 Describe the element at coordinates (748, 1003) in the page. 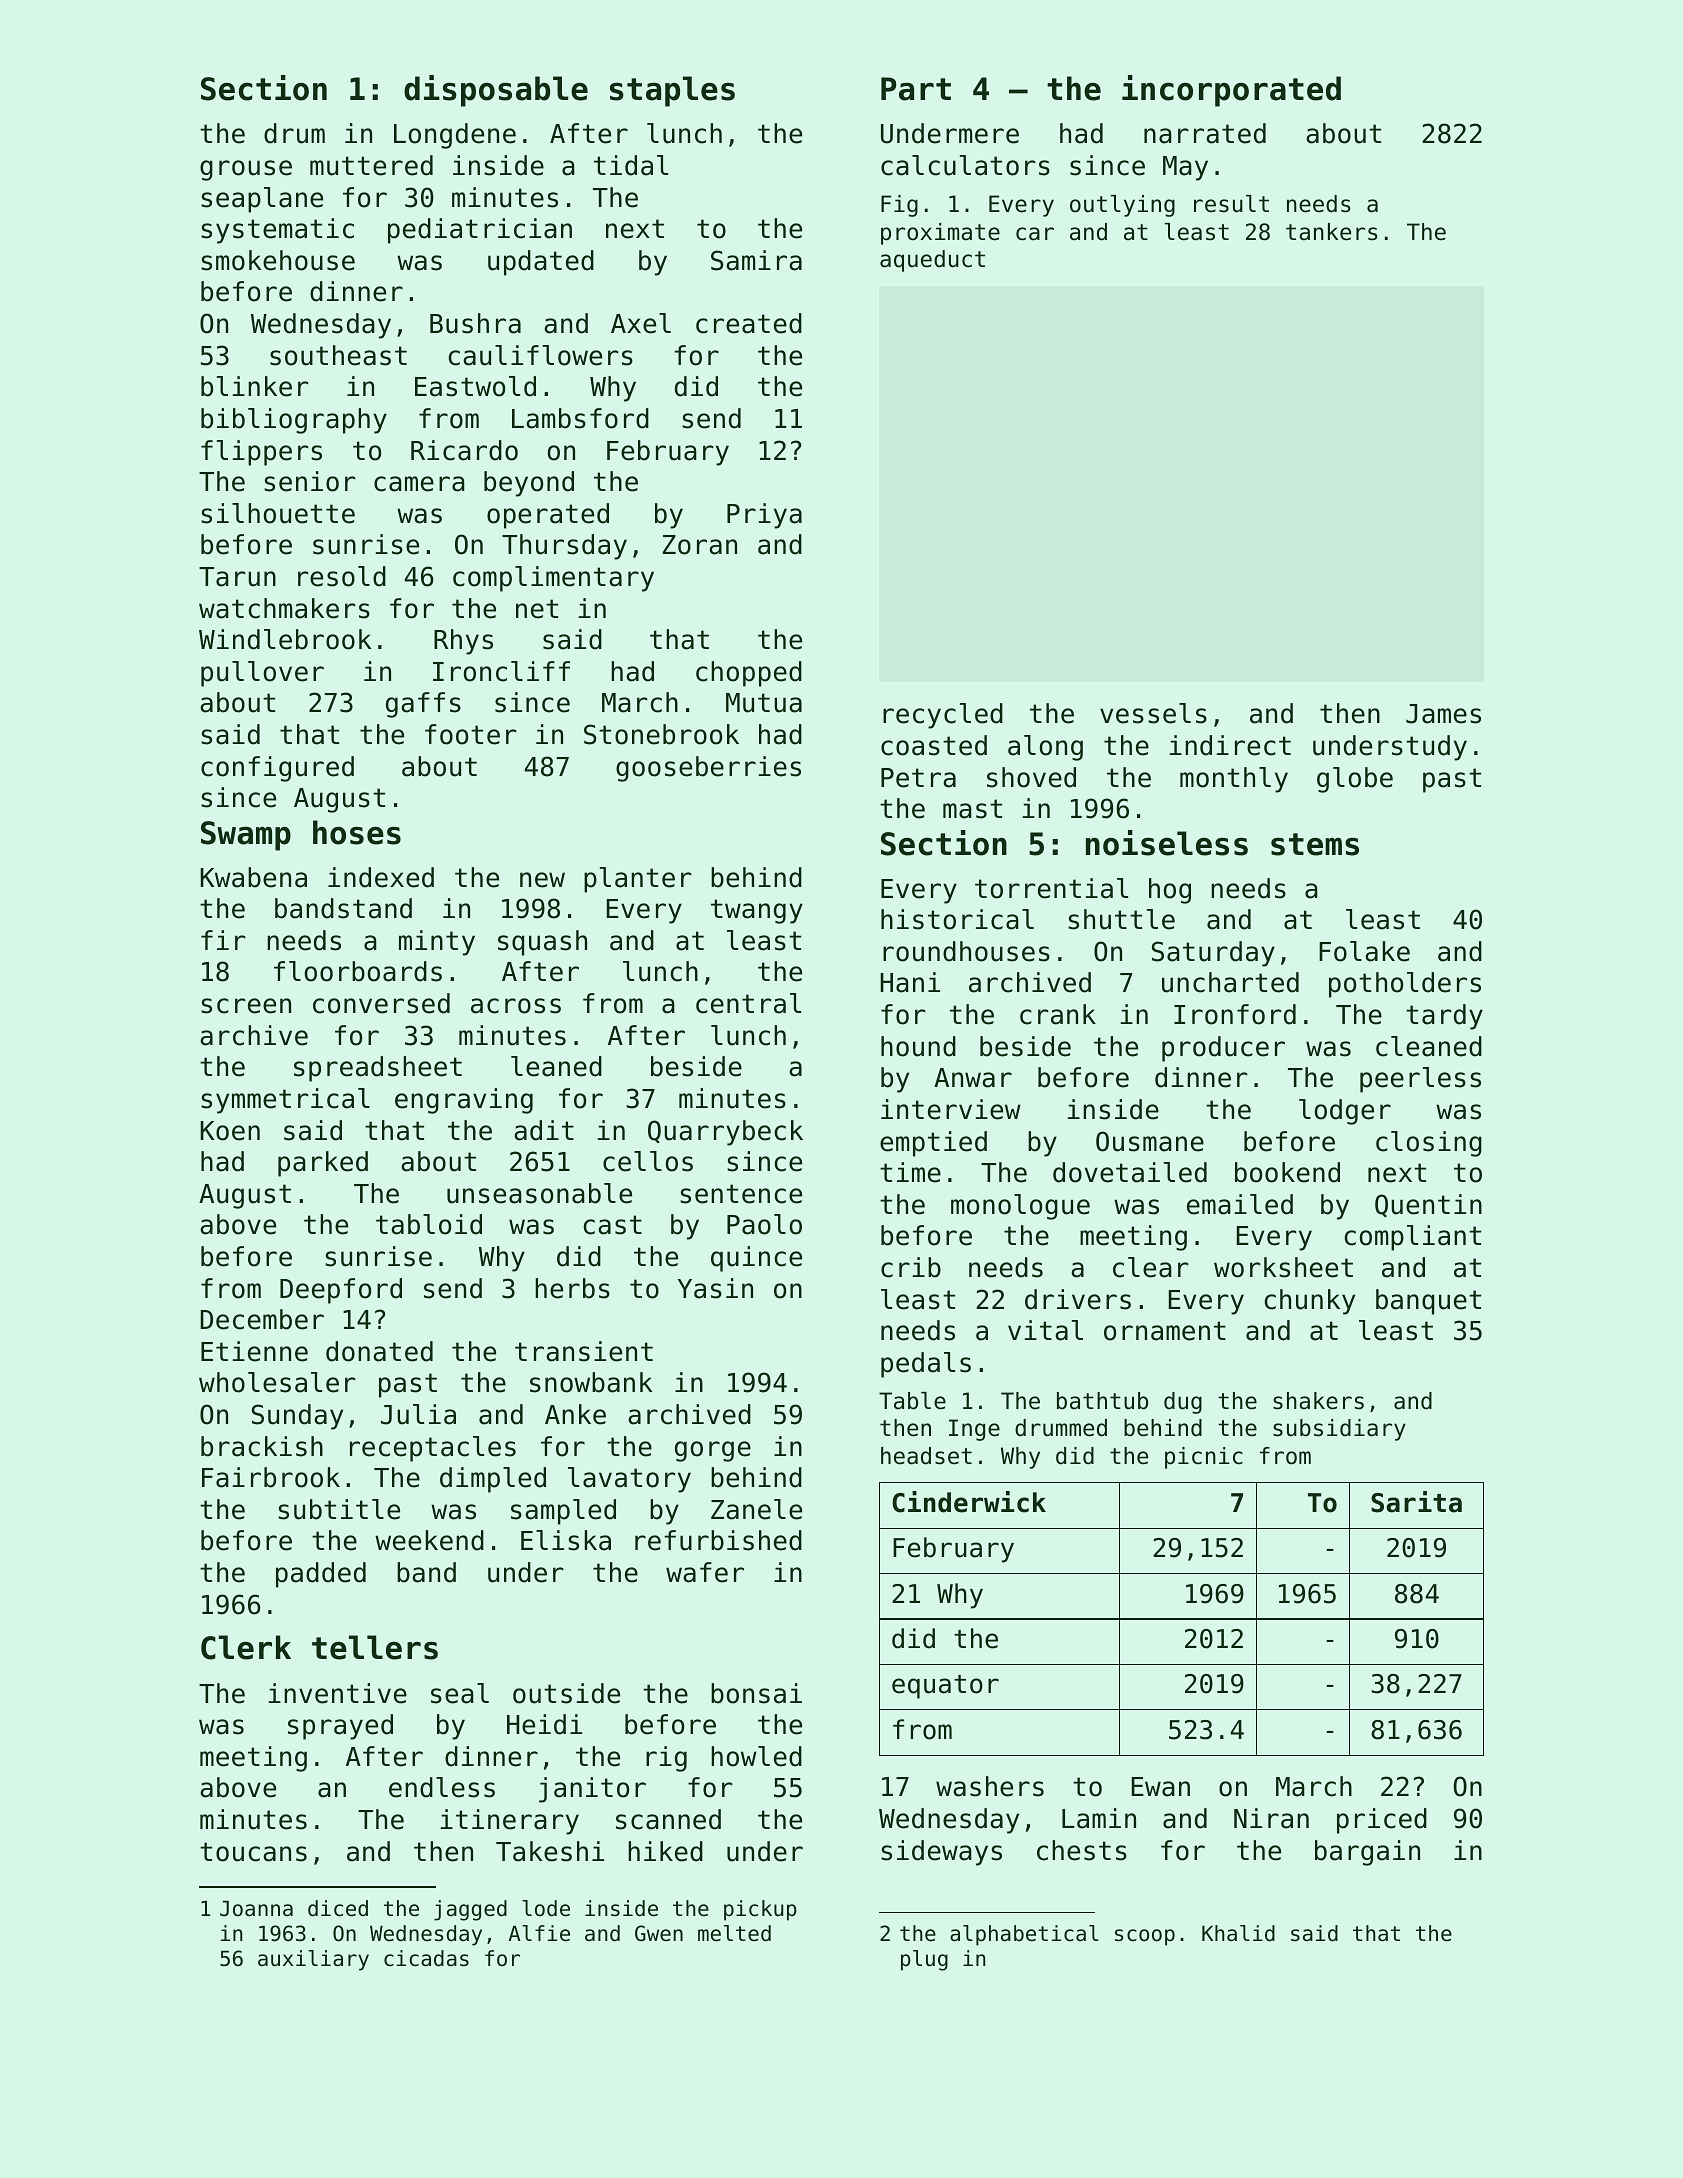

I see `central` at that location.
